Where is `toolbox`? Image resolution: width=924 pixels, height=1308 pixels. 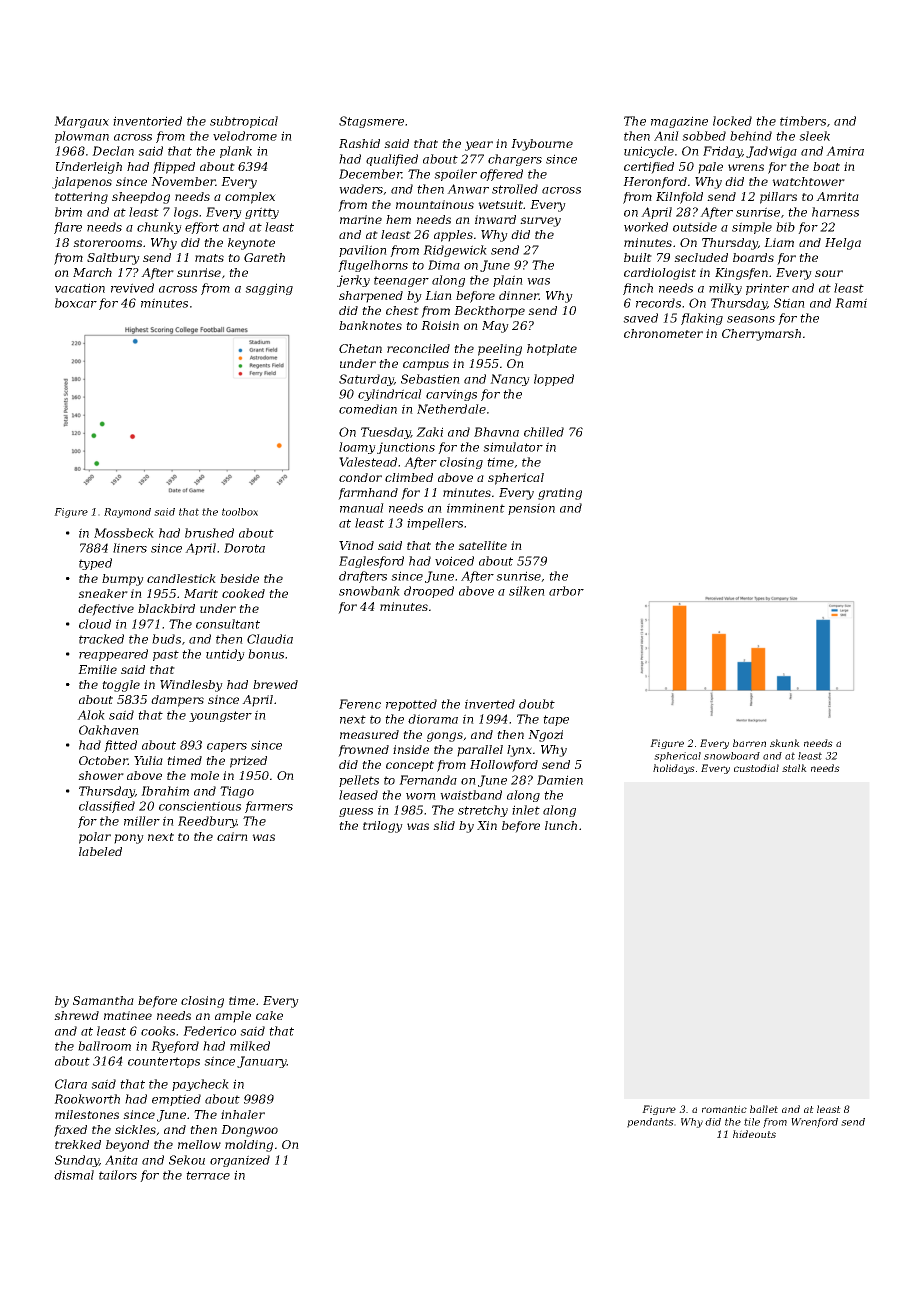
toolbox is located at coordinates (240, 512).
